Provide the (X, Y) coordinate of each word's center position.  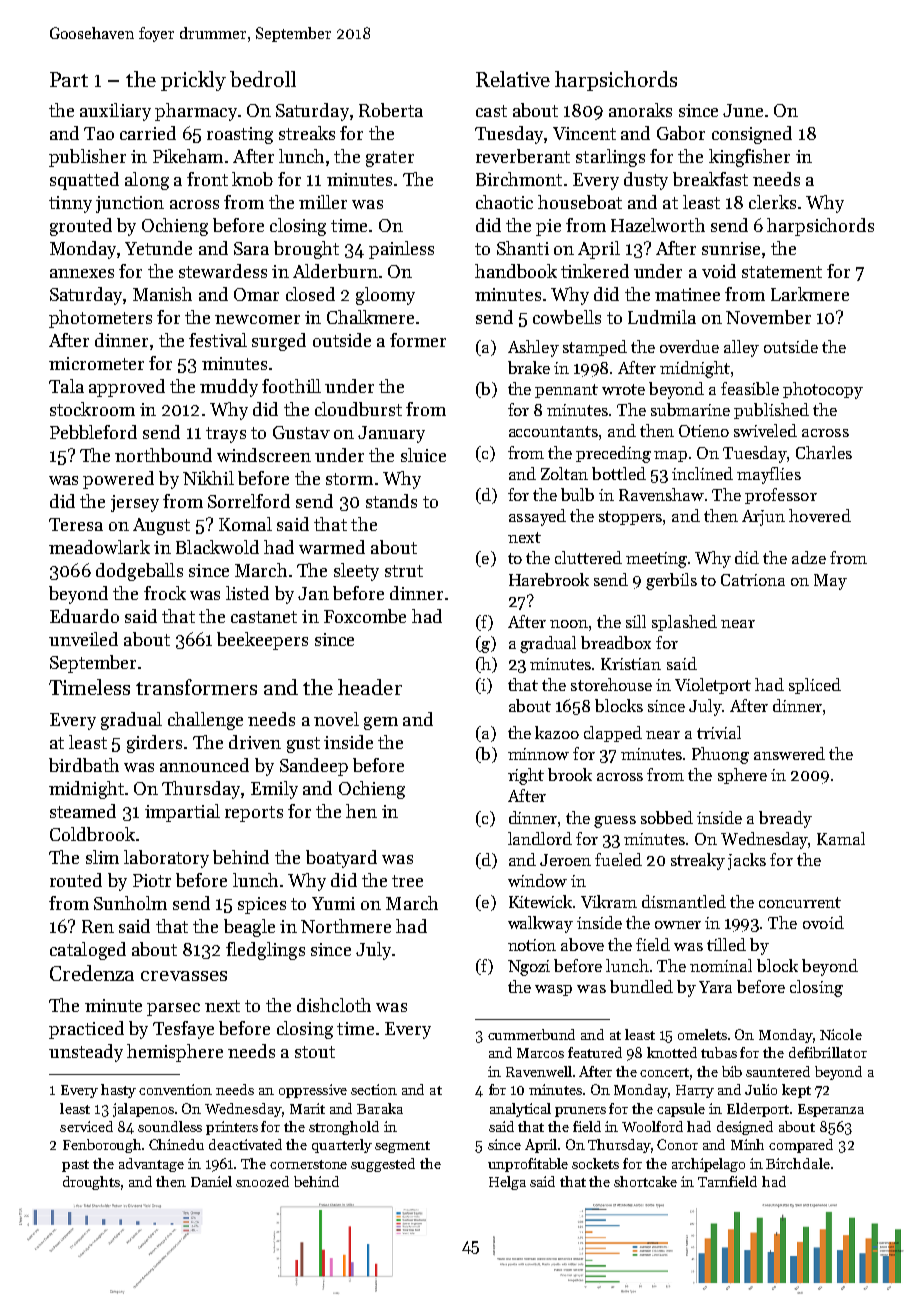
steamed (83, 811)
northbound (163, 455)
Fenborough (103, 1146)
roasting (240, 135)
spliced (815, 686)
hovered (820, 515)
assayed (537, 517)
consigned (752, 135)
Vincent (584, 133)
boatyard (341, 859)
